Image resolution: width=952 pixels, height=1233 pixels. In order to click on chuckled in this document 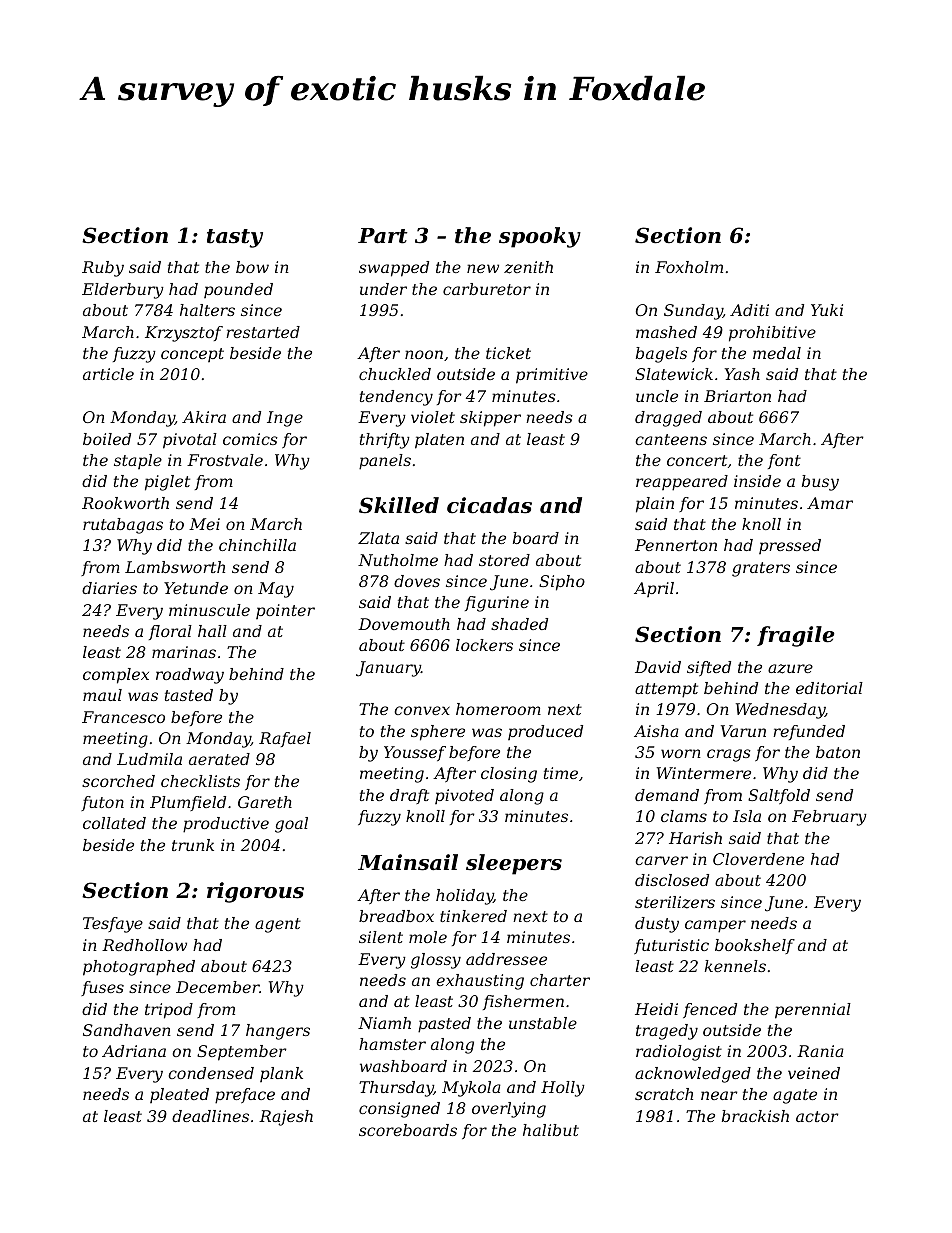, I will do `click(395, 374)`.
